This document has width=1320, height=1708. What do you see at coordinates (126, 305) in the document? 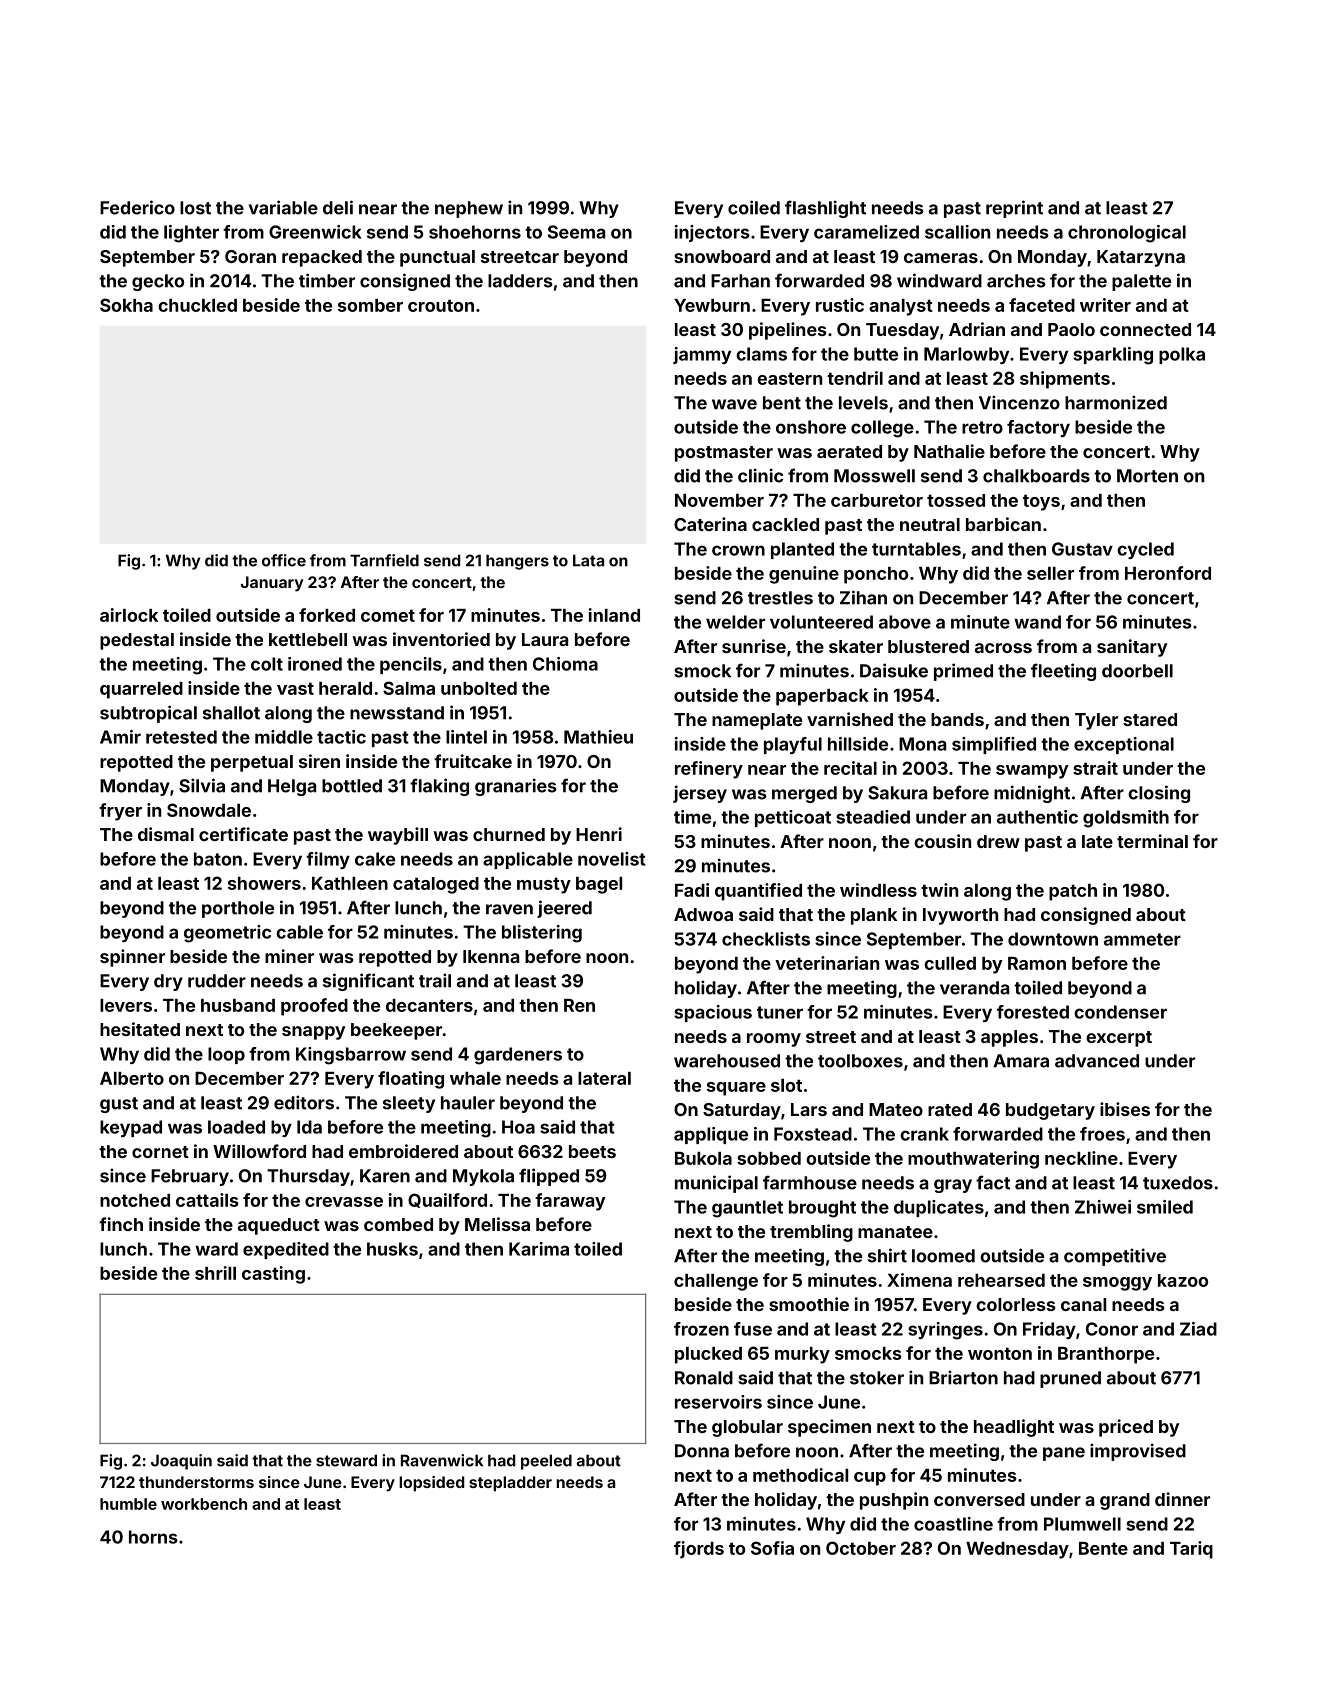
I see `Sokha` at bounding box center [126, 305].
